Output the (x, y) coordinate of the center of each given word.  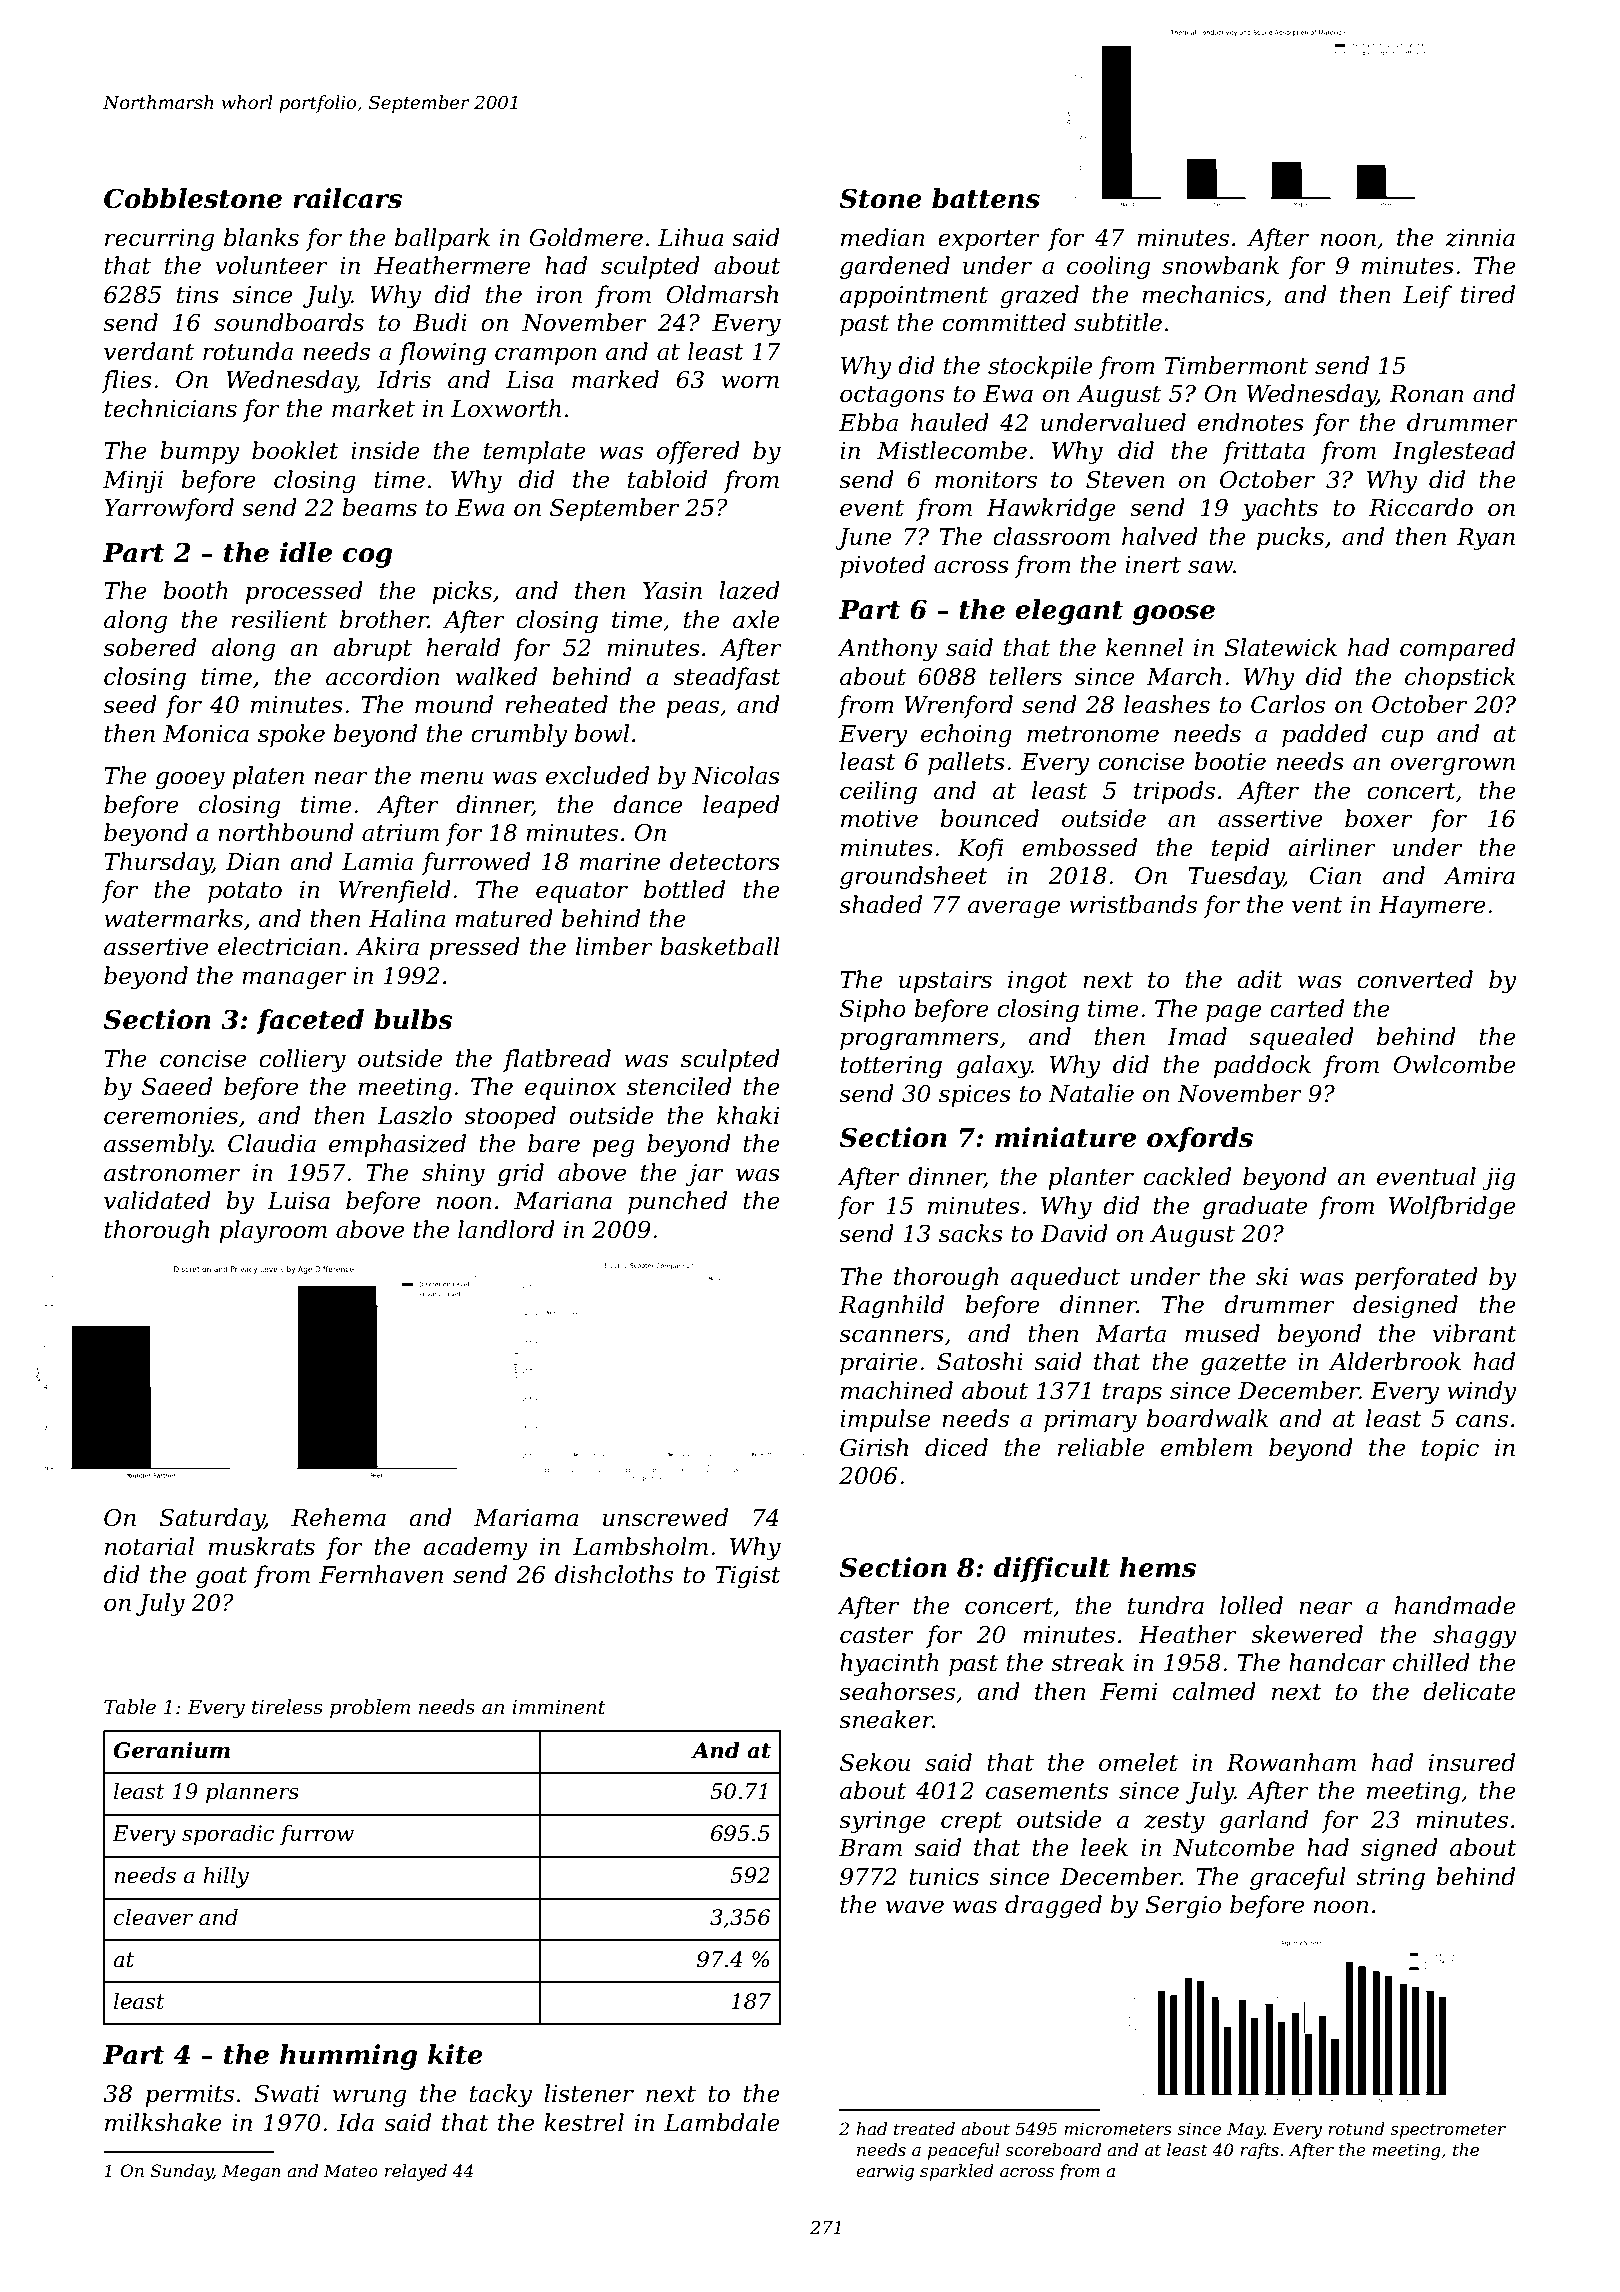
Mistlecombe (952, 450)
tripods (1174, 792)
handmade (1455, 1605)
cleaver (153, 1917)
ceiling (878, 792)
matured (504, 918)
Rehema (338, 1517)
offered (698, 452)
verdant (149, 351)
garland (1263, 1821)
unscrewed (665, 1517)
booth (195, 590)
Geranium (171, 1750)
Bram (870, 1848)
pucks (1290, 538)
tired (1488, 294)
